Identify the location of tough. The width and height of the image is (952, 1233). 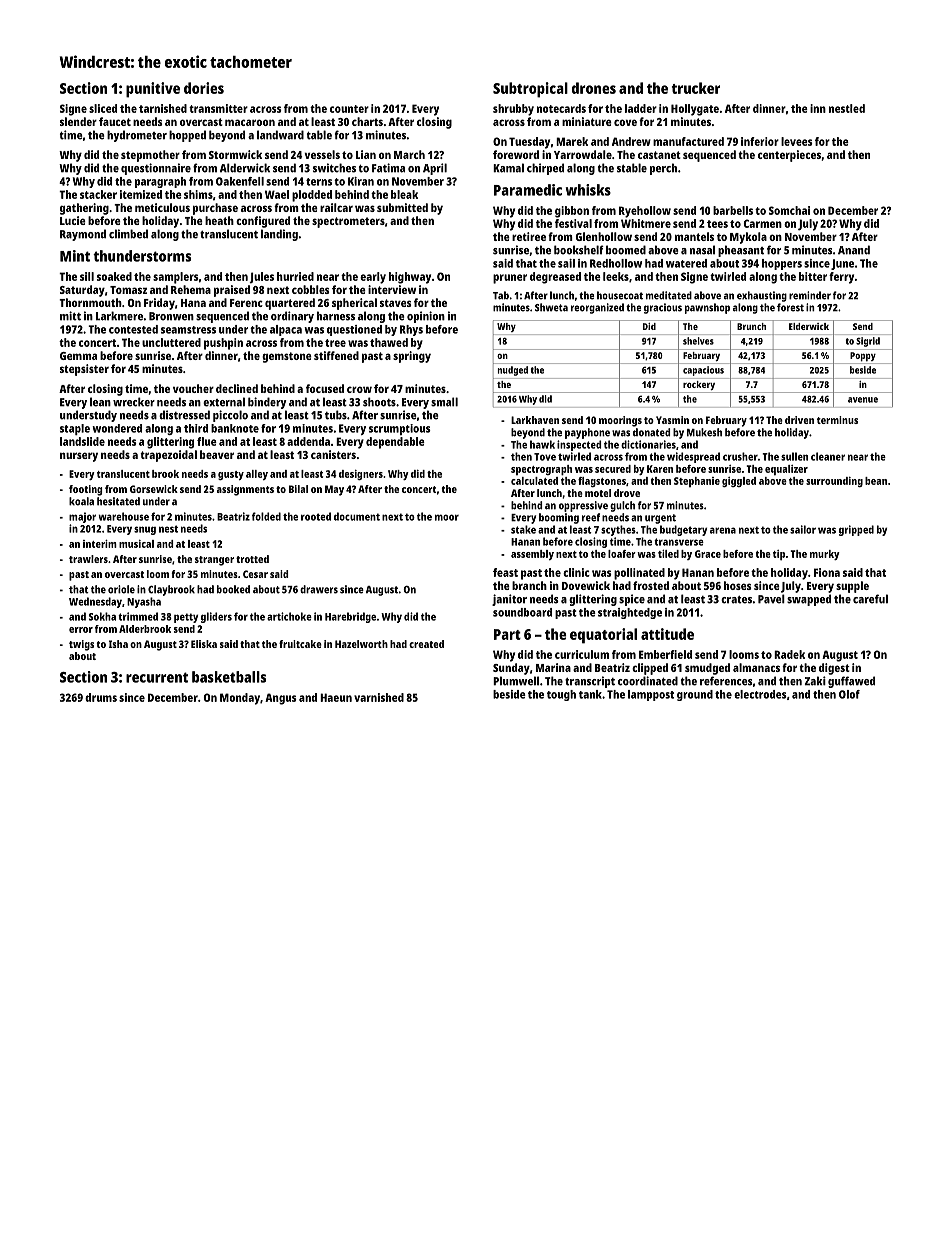
(561, 695).
